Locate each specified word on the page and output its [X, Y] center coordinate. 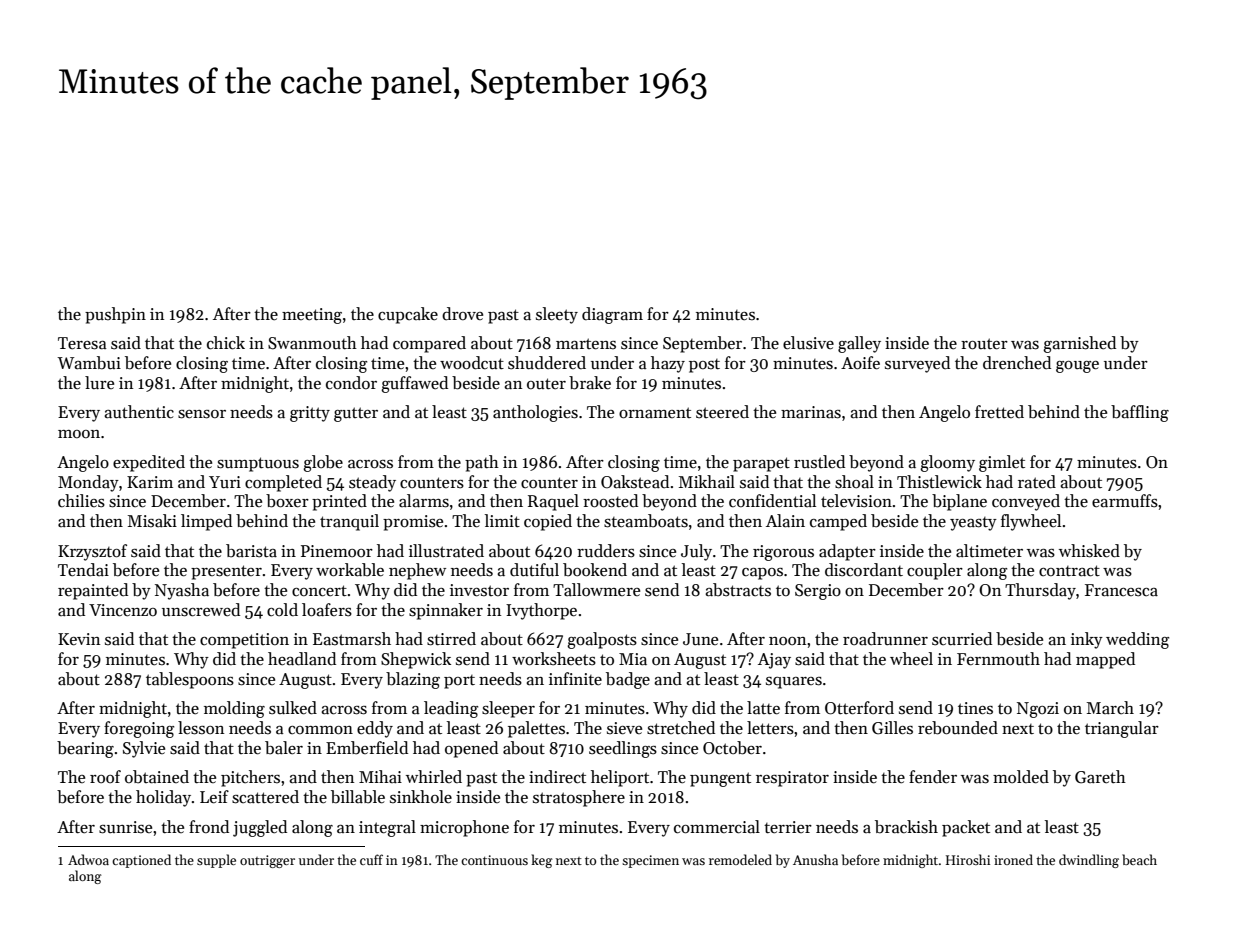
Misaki [152, 521]
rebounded [958, 728]
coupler [935, 571]
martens [586, 344]
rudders [606, 551]
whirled [434, 776]
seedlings [623, 749]
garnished [1079, 344]
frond [209, 826]
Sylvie [144, 749]
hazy [668, 364]
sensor [202, 414]
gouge [1077, 367]
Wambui [89, 363]
